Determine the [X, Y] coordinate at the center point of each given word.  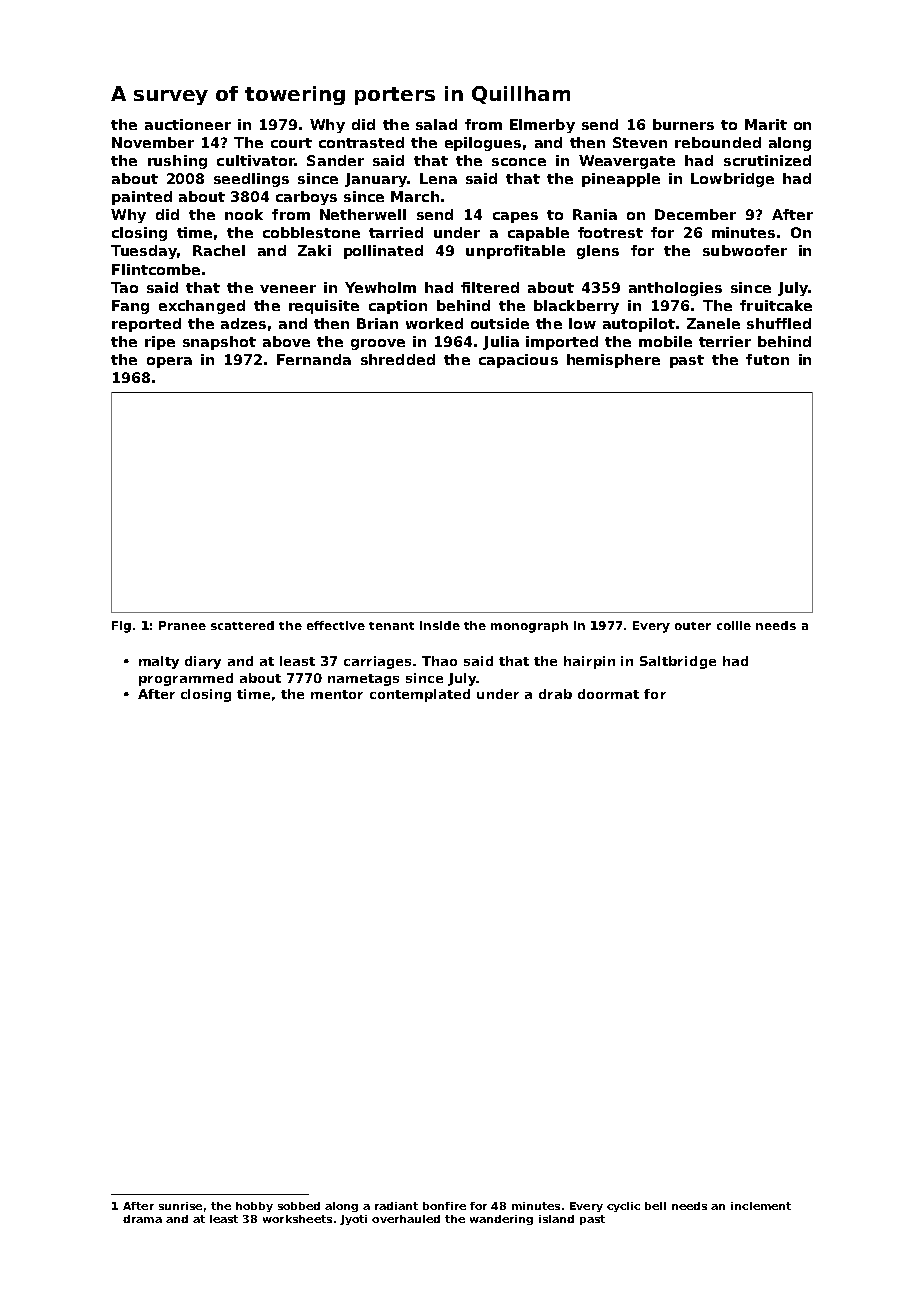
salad [436, 124]
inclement [761, 1206]
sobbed [299, 1206]
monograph [529, 627]
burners [683, 124]
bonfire [444, 1206]
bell [655, 1206]
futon [767, 359]
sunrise [180, 1206]
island [556, 1219]
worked [434, 323]
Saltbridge [678, 662]
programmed [186, 679]
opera [169, 362]
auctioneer [188, 124]
